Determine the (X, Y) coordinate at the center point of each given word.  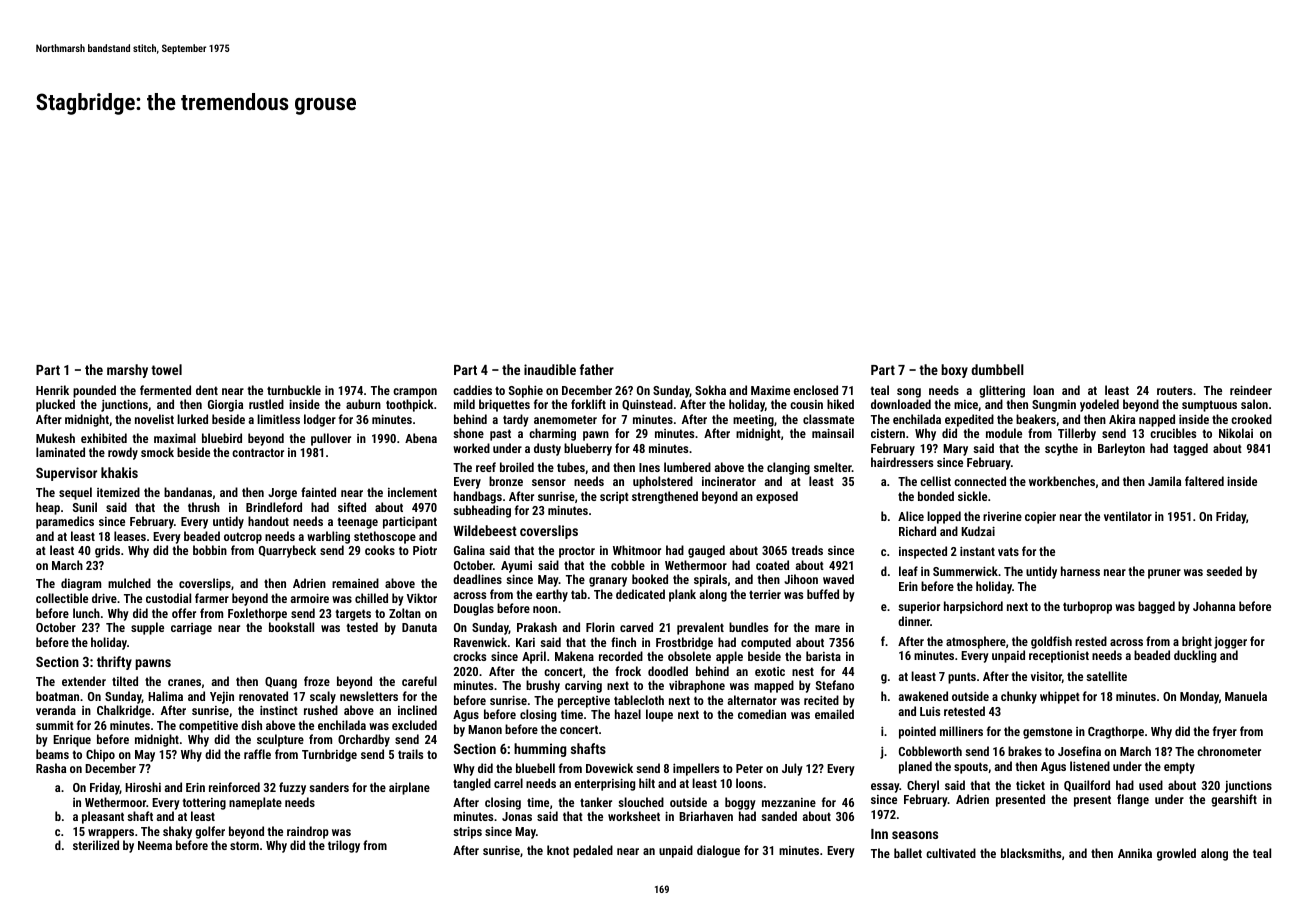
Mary (955, 450)
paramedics (65, 522)
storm (244, 845)
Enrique (72, 741)
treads (807, 550)
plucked (55, 405)
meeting (753, 421)
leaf (908, 571)
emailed (834, 714)
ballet (908, 853)
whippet (1060, 697)
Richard (917, 531)
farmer (212, 598)
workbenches (1062, 481)
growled (1176, 854)
